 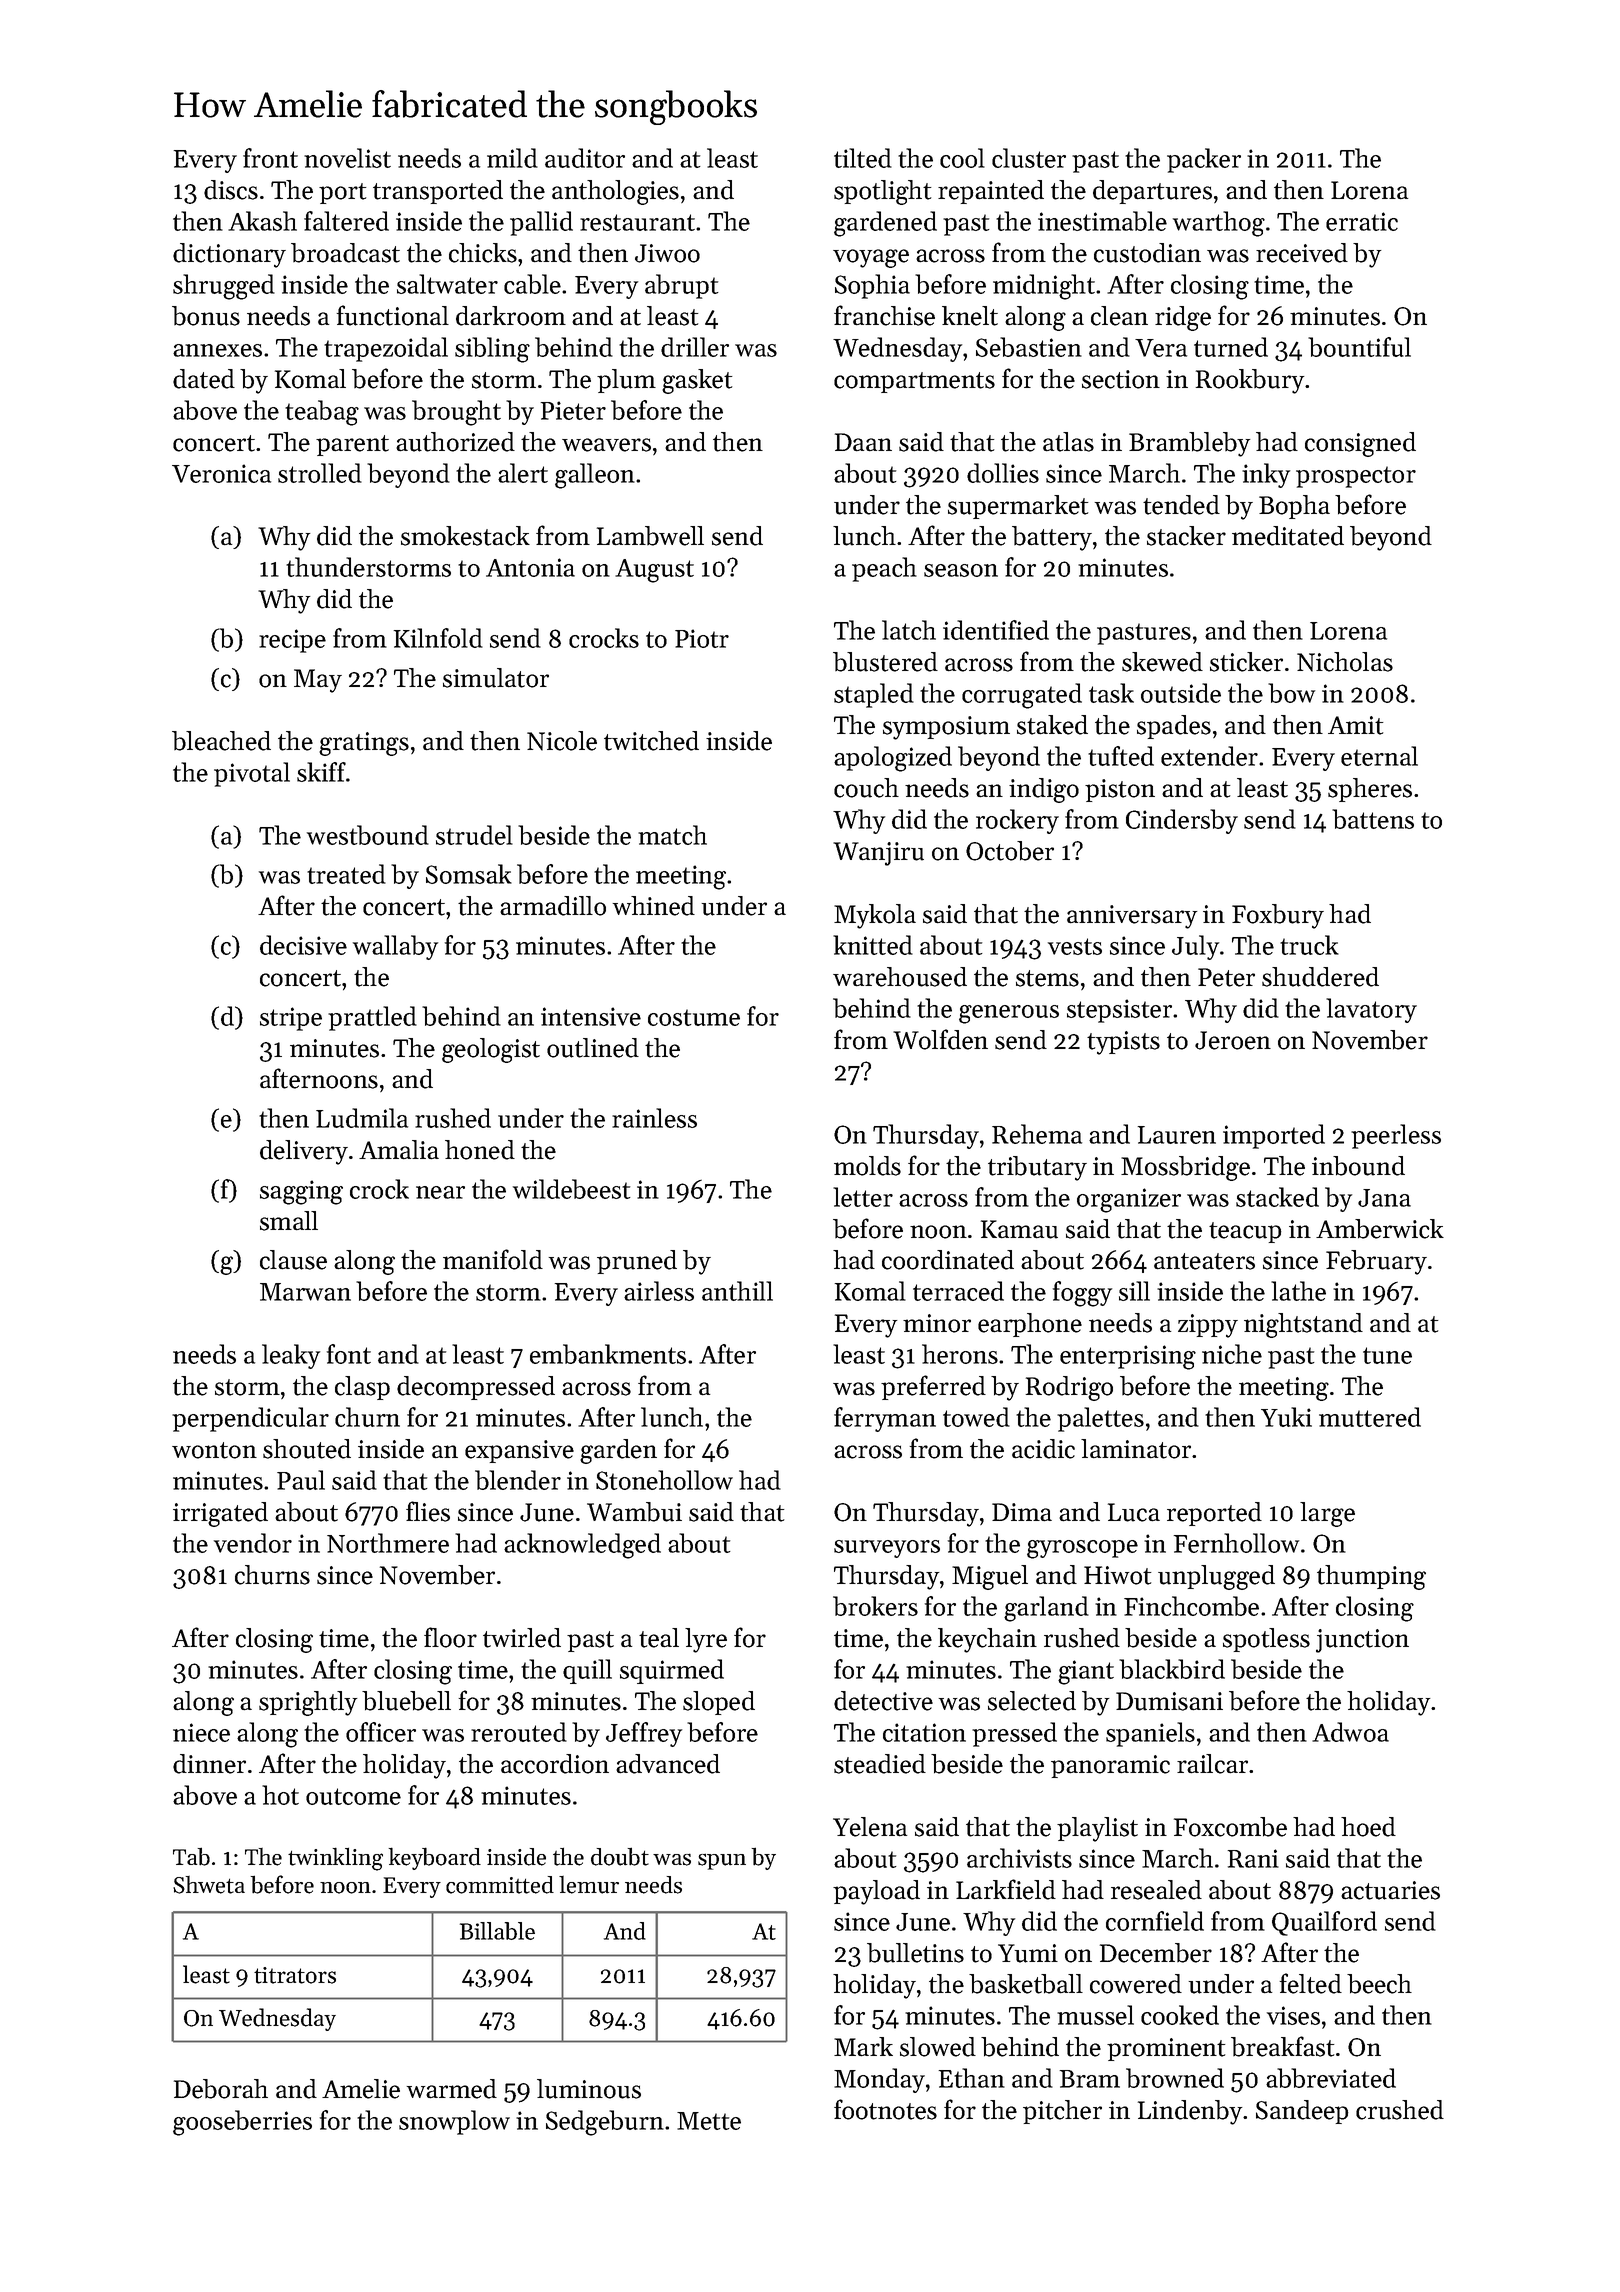 What do you see at coordinates (871, 258) in the screenshot?
I see `voyage` at bounding box center [871, 258].
